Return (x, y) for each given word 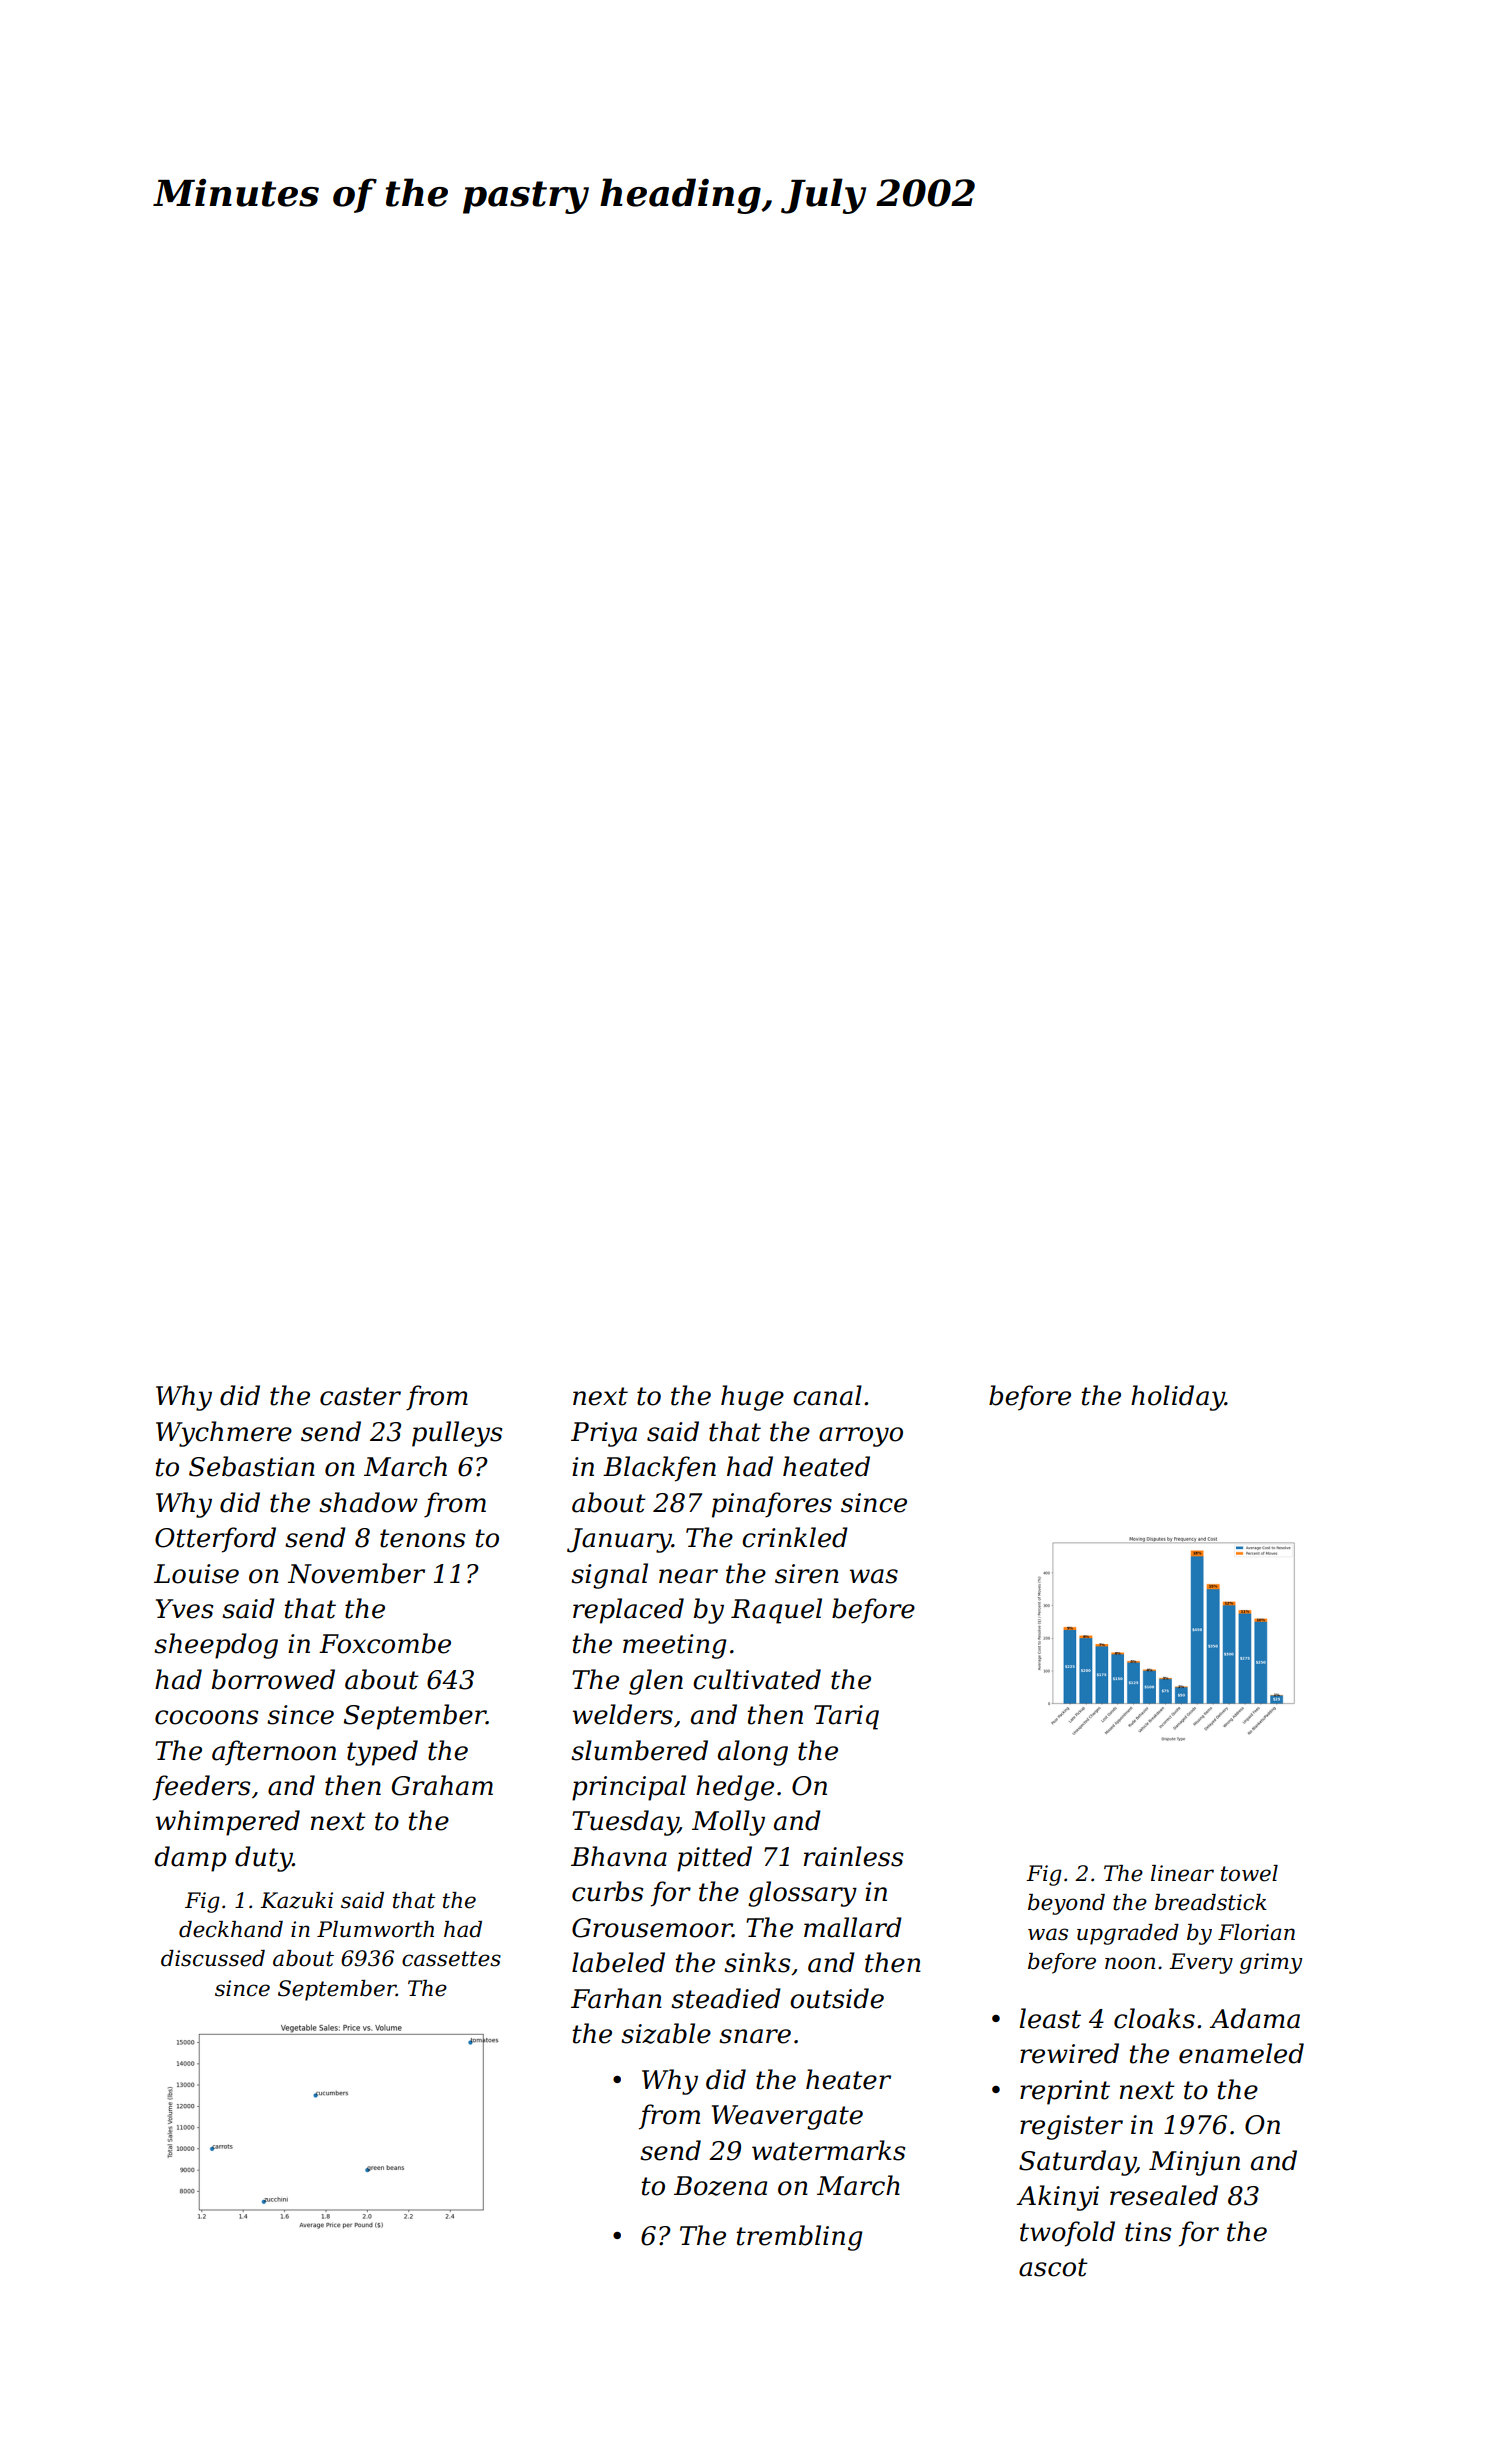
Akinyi (1057, 2198)
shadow (368, 1502)
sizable (666, 2033)
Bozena (720, 2186)
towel (1249, 1873)
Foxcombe (385, 1643)
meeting (675, 1646)
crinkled (795, 1537)
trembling (800, 2238)
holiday (1178, 1398)
